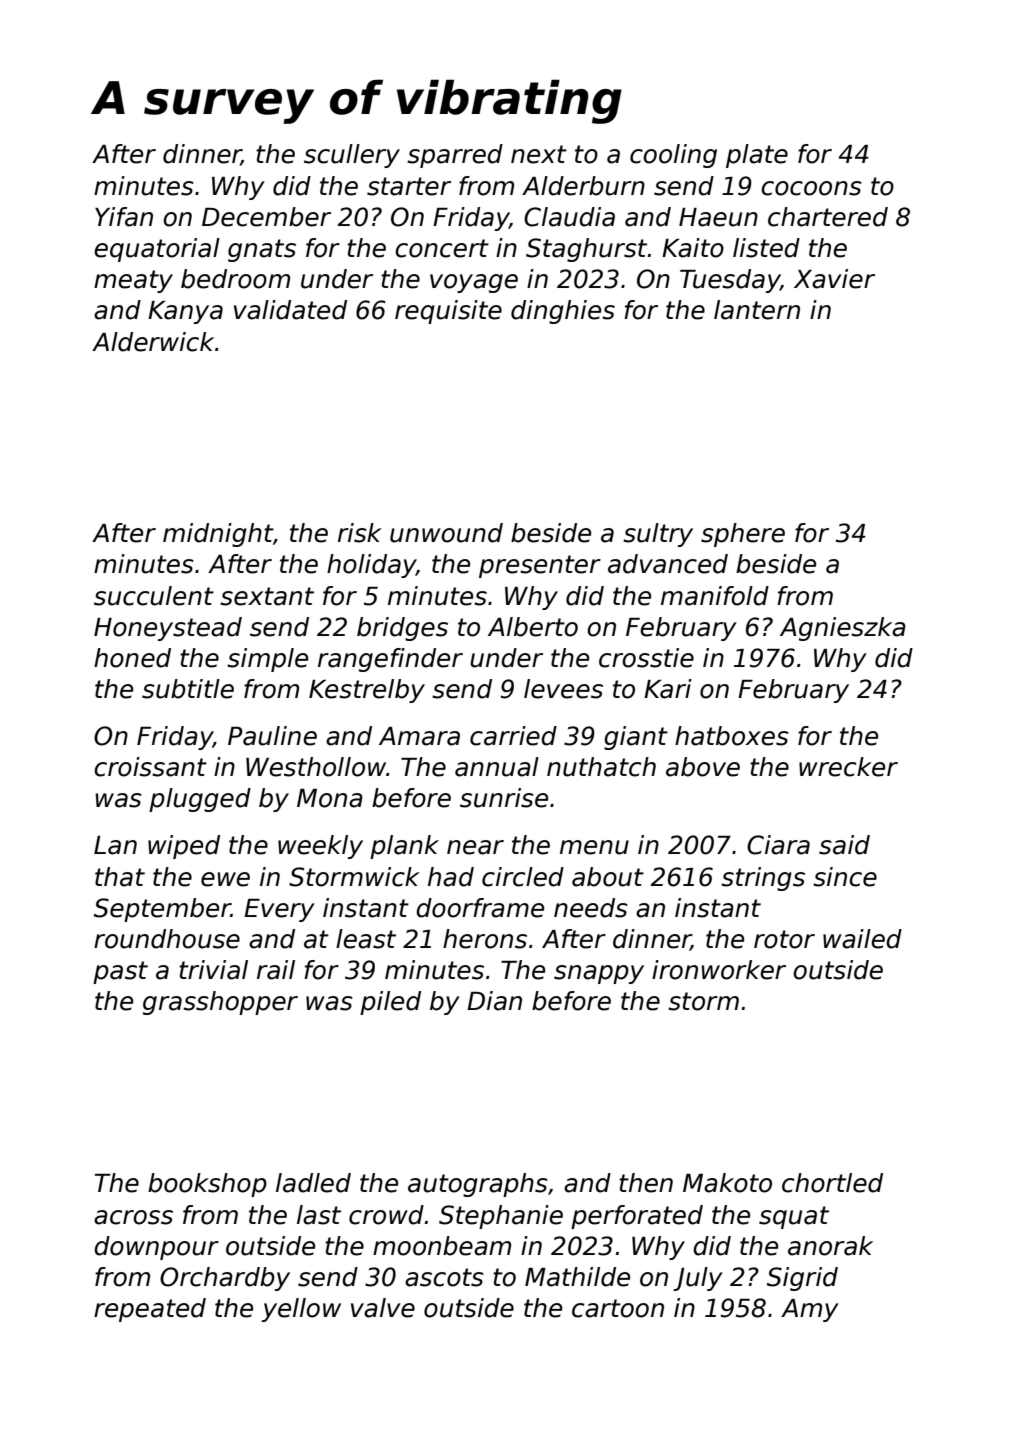 The image size is (1009, 1433). Describe the element at coordinates (383, 1308) in the document. I see `valve` at that location.
